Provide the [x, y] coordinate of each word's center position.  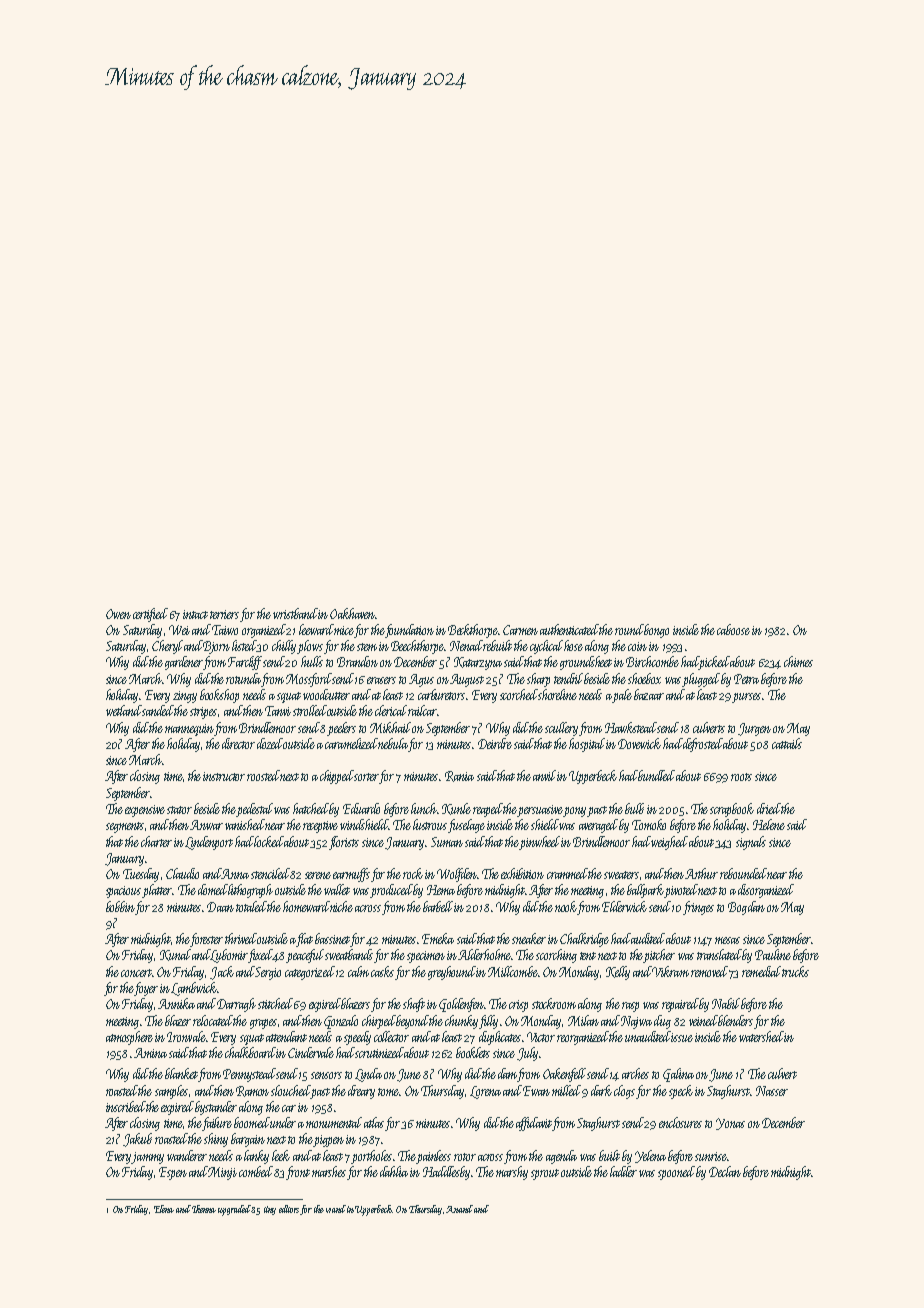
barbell [439, 906]
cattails [787, 743]
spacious [123, 892]
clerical [391, 710]
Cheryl [167, 647]
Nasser [772, 1091]
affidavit [534, 1124]
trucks [795, 971]
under [283, 1122]
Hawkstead [631, 727]
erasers [381, 680]
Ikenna [204, 1209]
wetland [124, 710]
